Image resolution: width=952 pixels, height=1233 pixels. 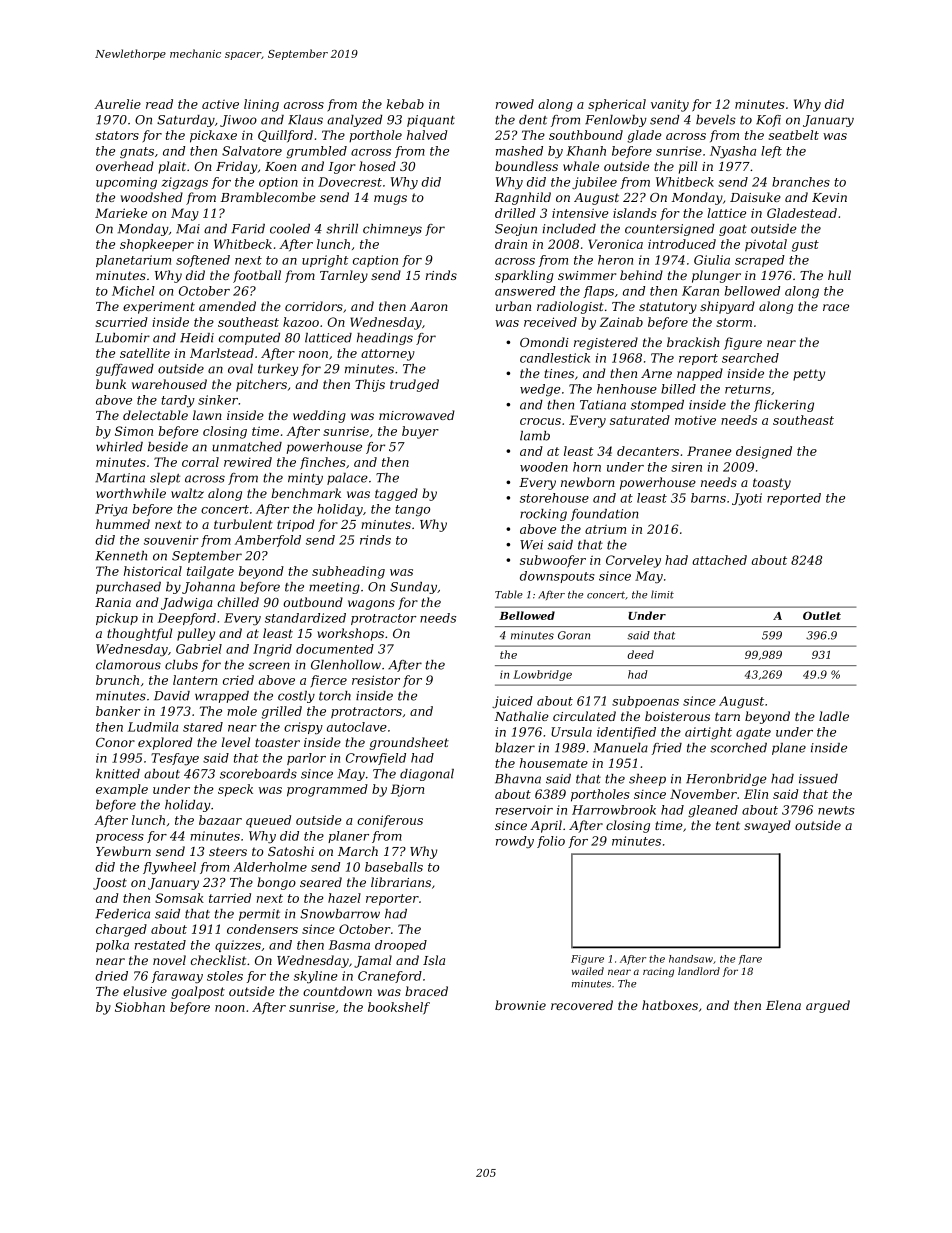 What do you see at coordinates (768, 121) in the screenshot?
I see `Kofi` at bounding box center [768, 121].
